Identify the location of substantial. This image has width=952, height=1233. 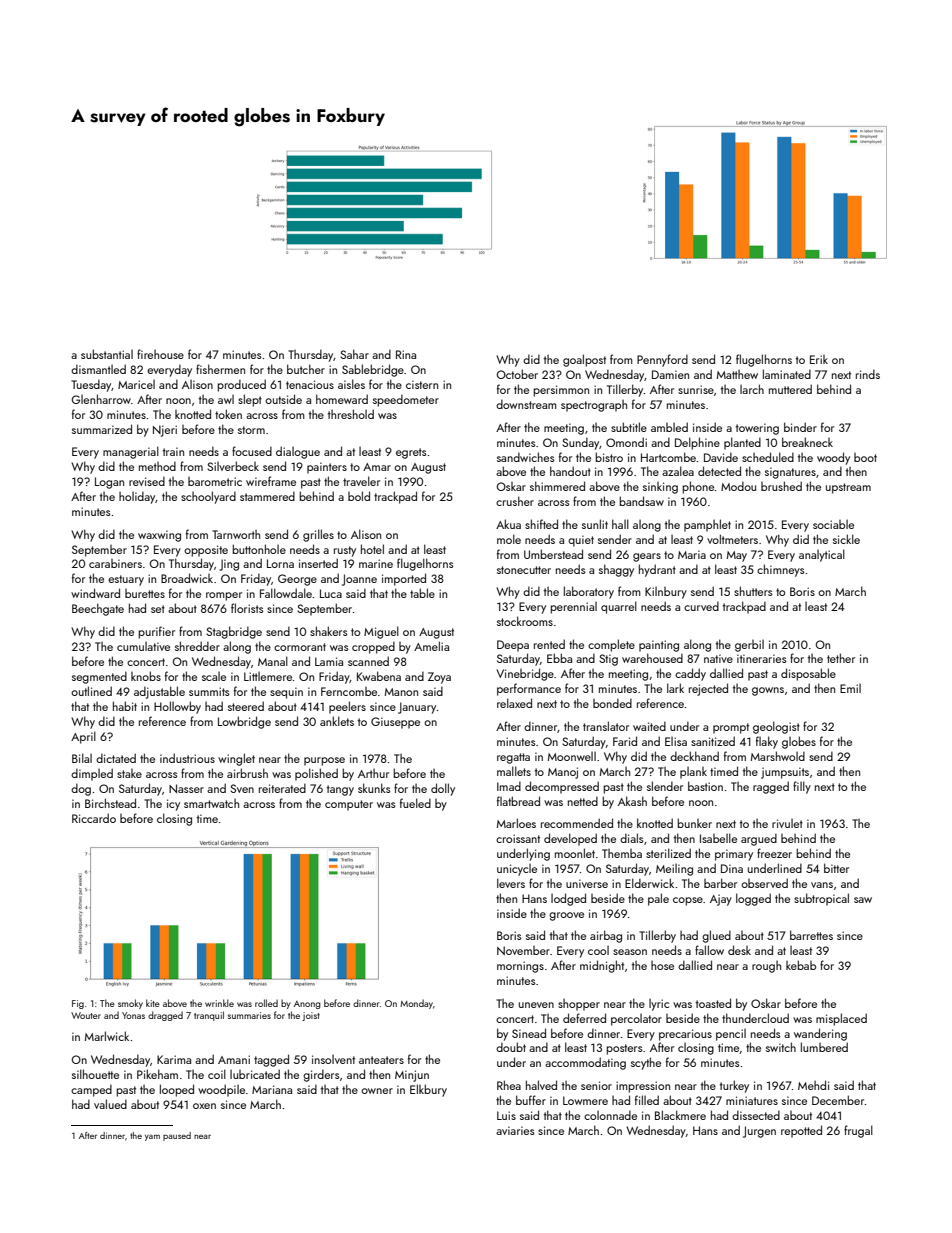
(107, 354).
